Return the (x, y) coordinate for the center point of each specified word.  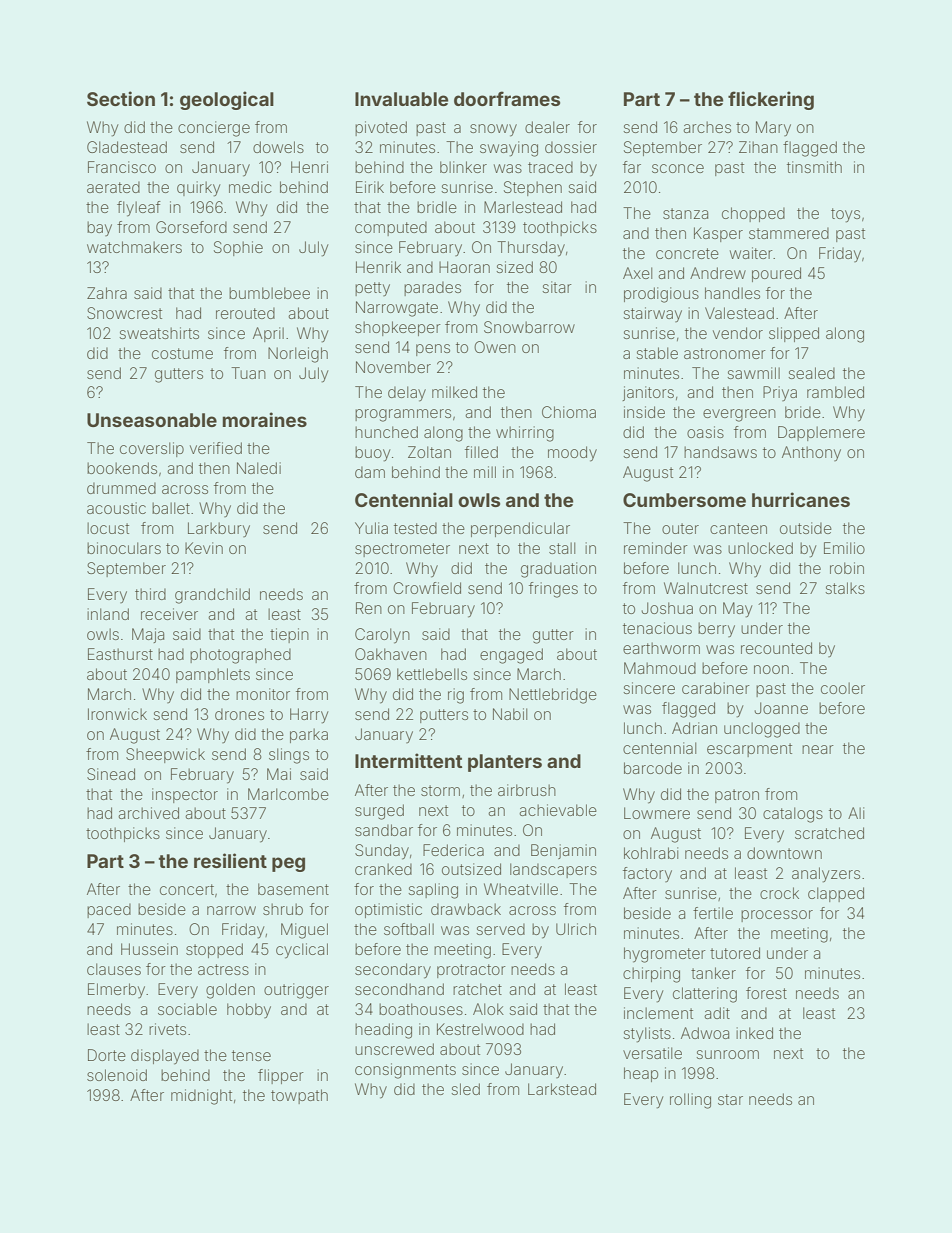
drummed (121, 488)
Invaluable (402, 99)
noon (771, 669)
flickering (771, 100)
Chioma (569, 412)
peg (288, 864)
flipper (281, 1076)
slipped (794, 334)
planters (505, 763)
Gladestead (127, 147)
